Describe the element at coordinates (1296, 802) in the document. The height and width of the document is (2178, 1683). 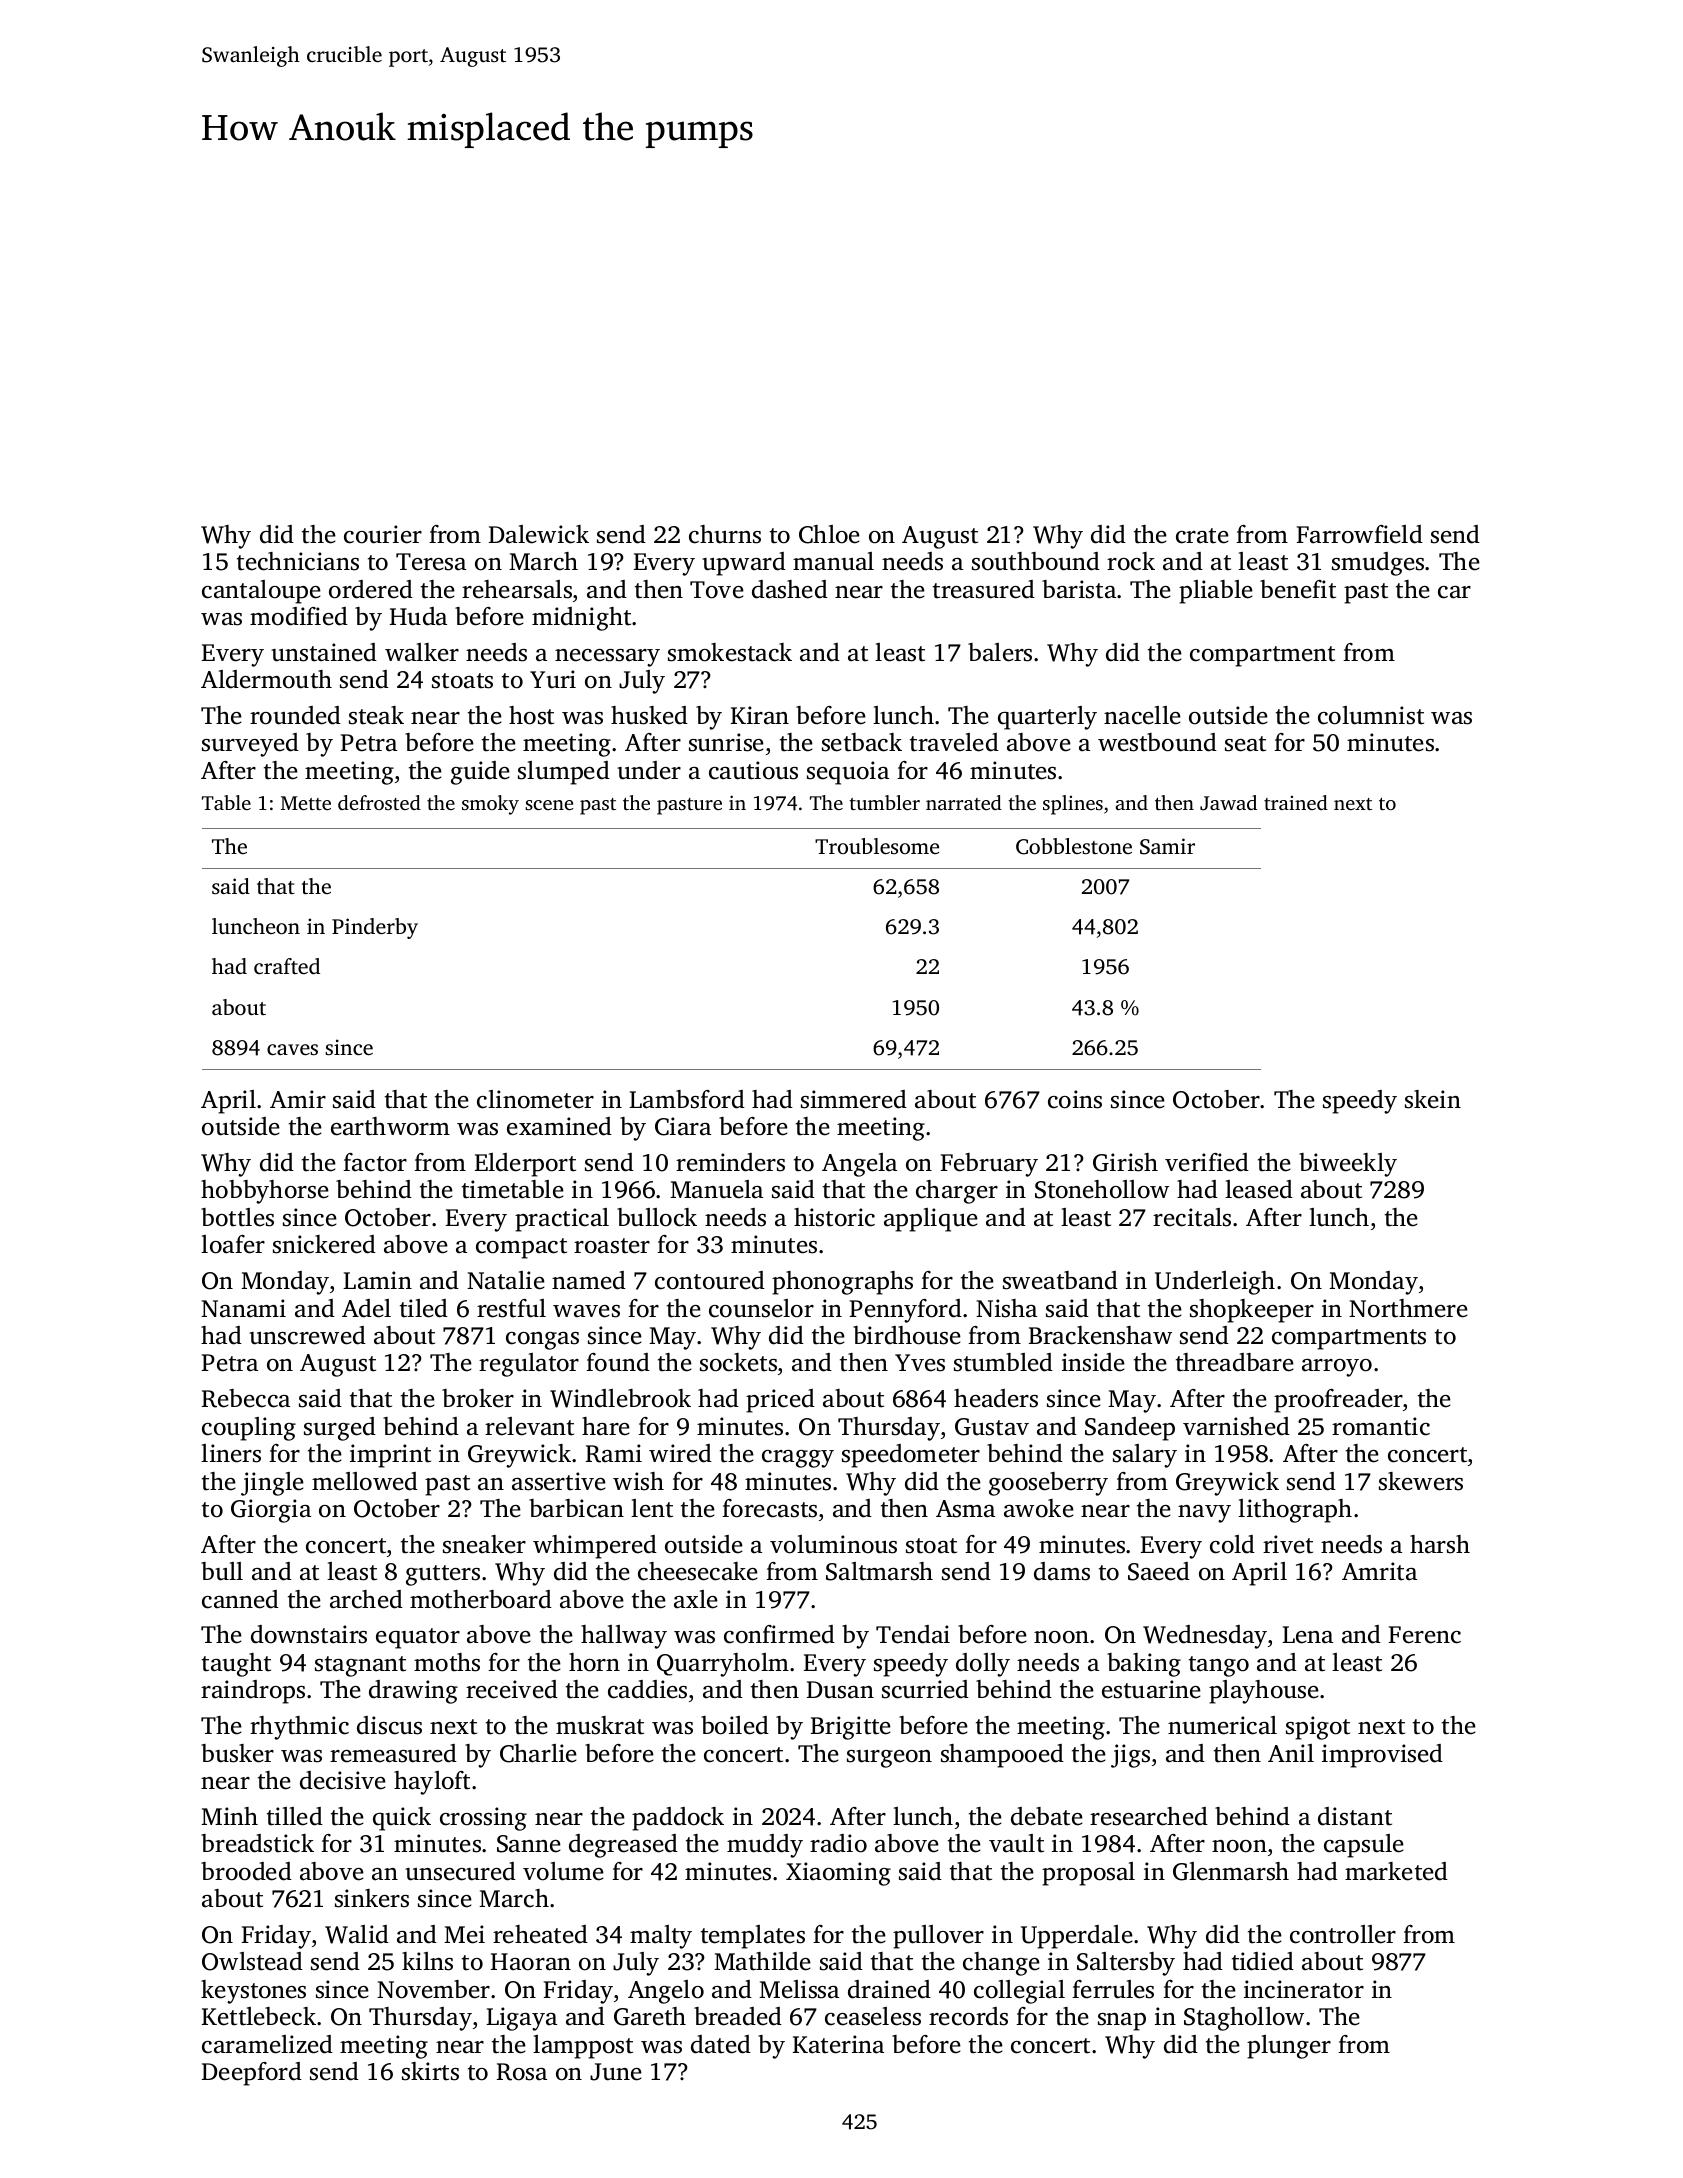
I see `trained` at that location.
